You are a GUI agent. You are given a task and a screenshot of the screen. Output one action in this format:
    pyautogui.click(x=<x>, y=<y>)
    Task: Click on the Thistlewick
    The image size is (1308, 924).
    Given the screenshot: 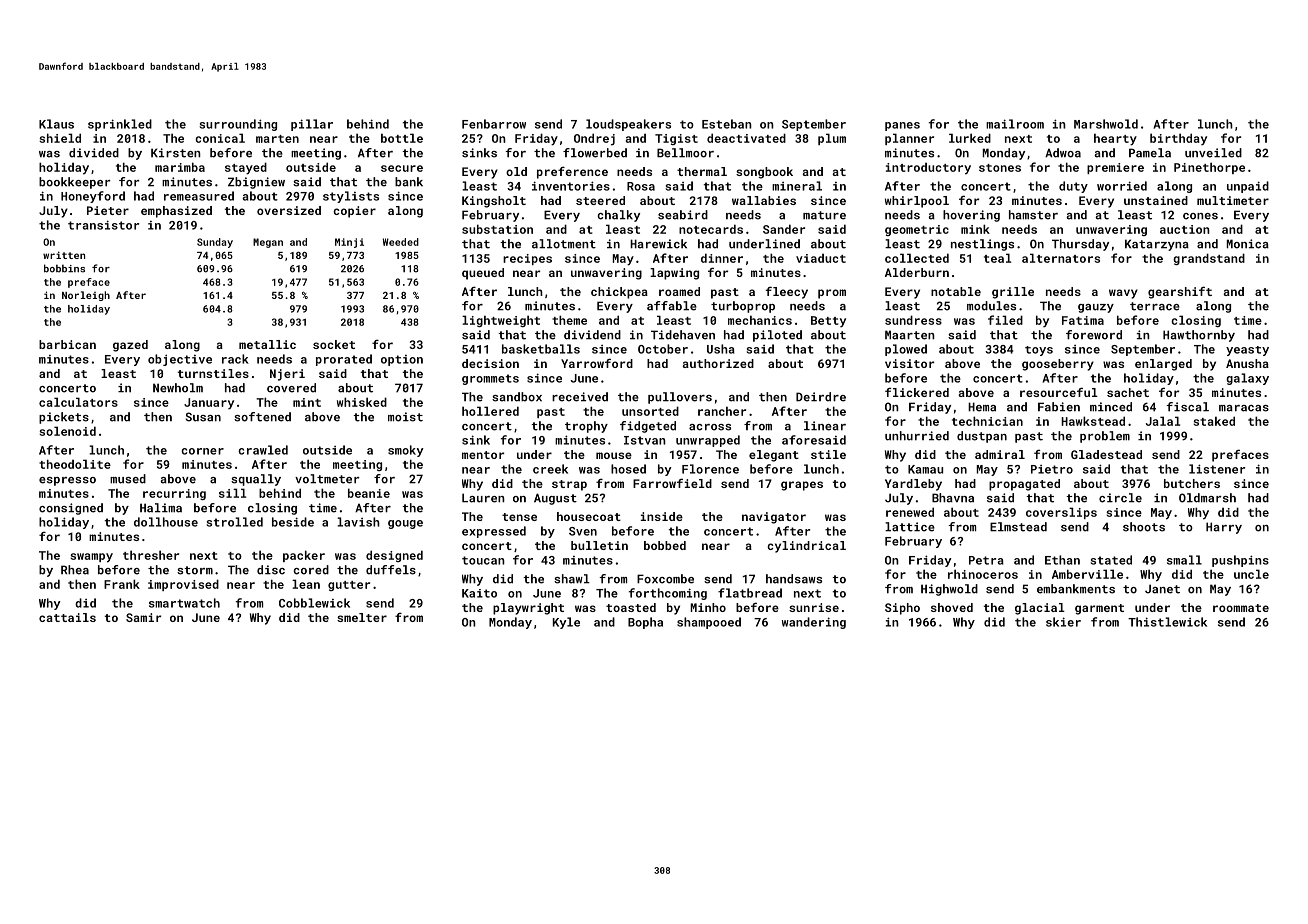 What is the action you would take?
    pyautogui.click(x=1167, y=622)
